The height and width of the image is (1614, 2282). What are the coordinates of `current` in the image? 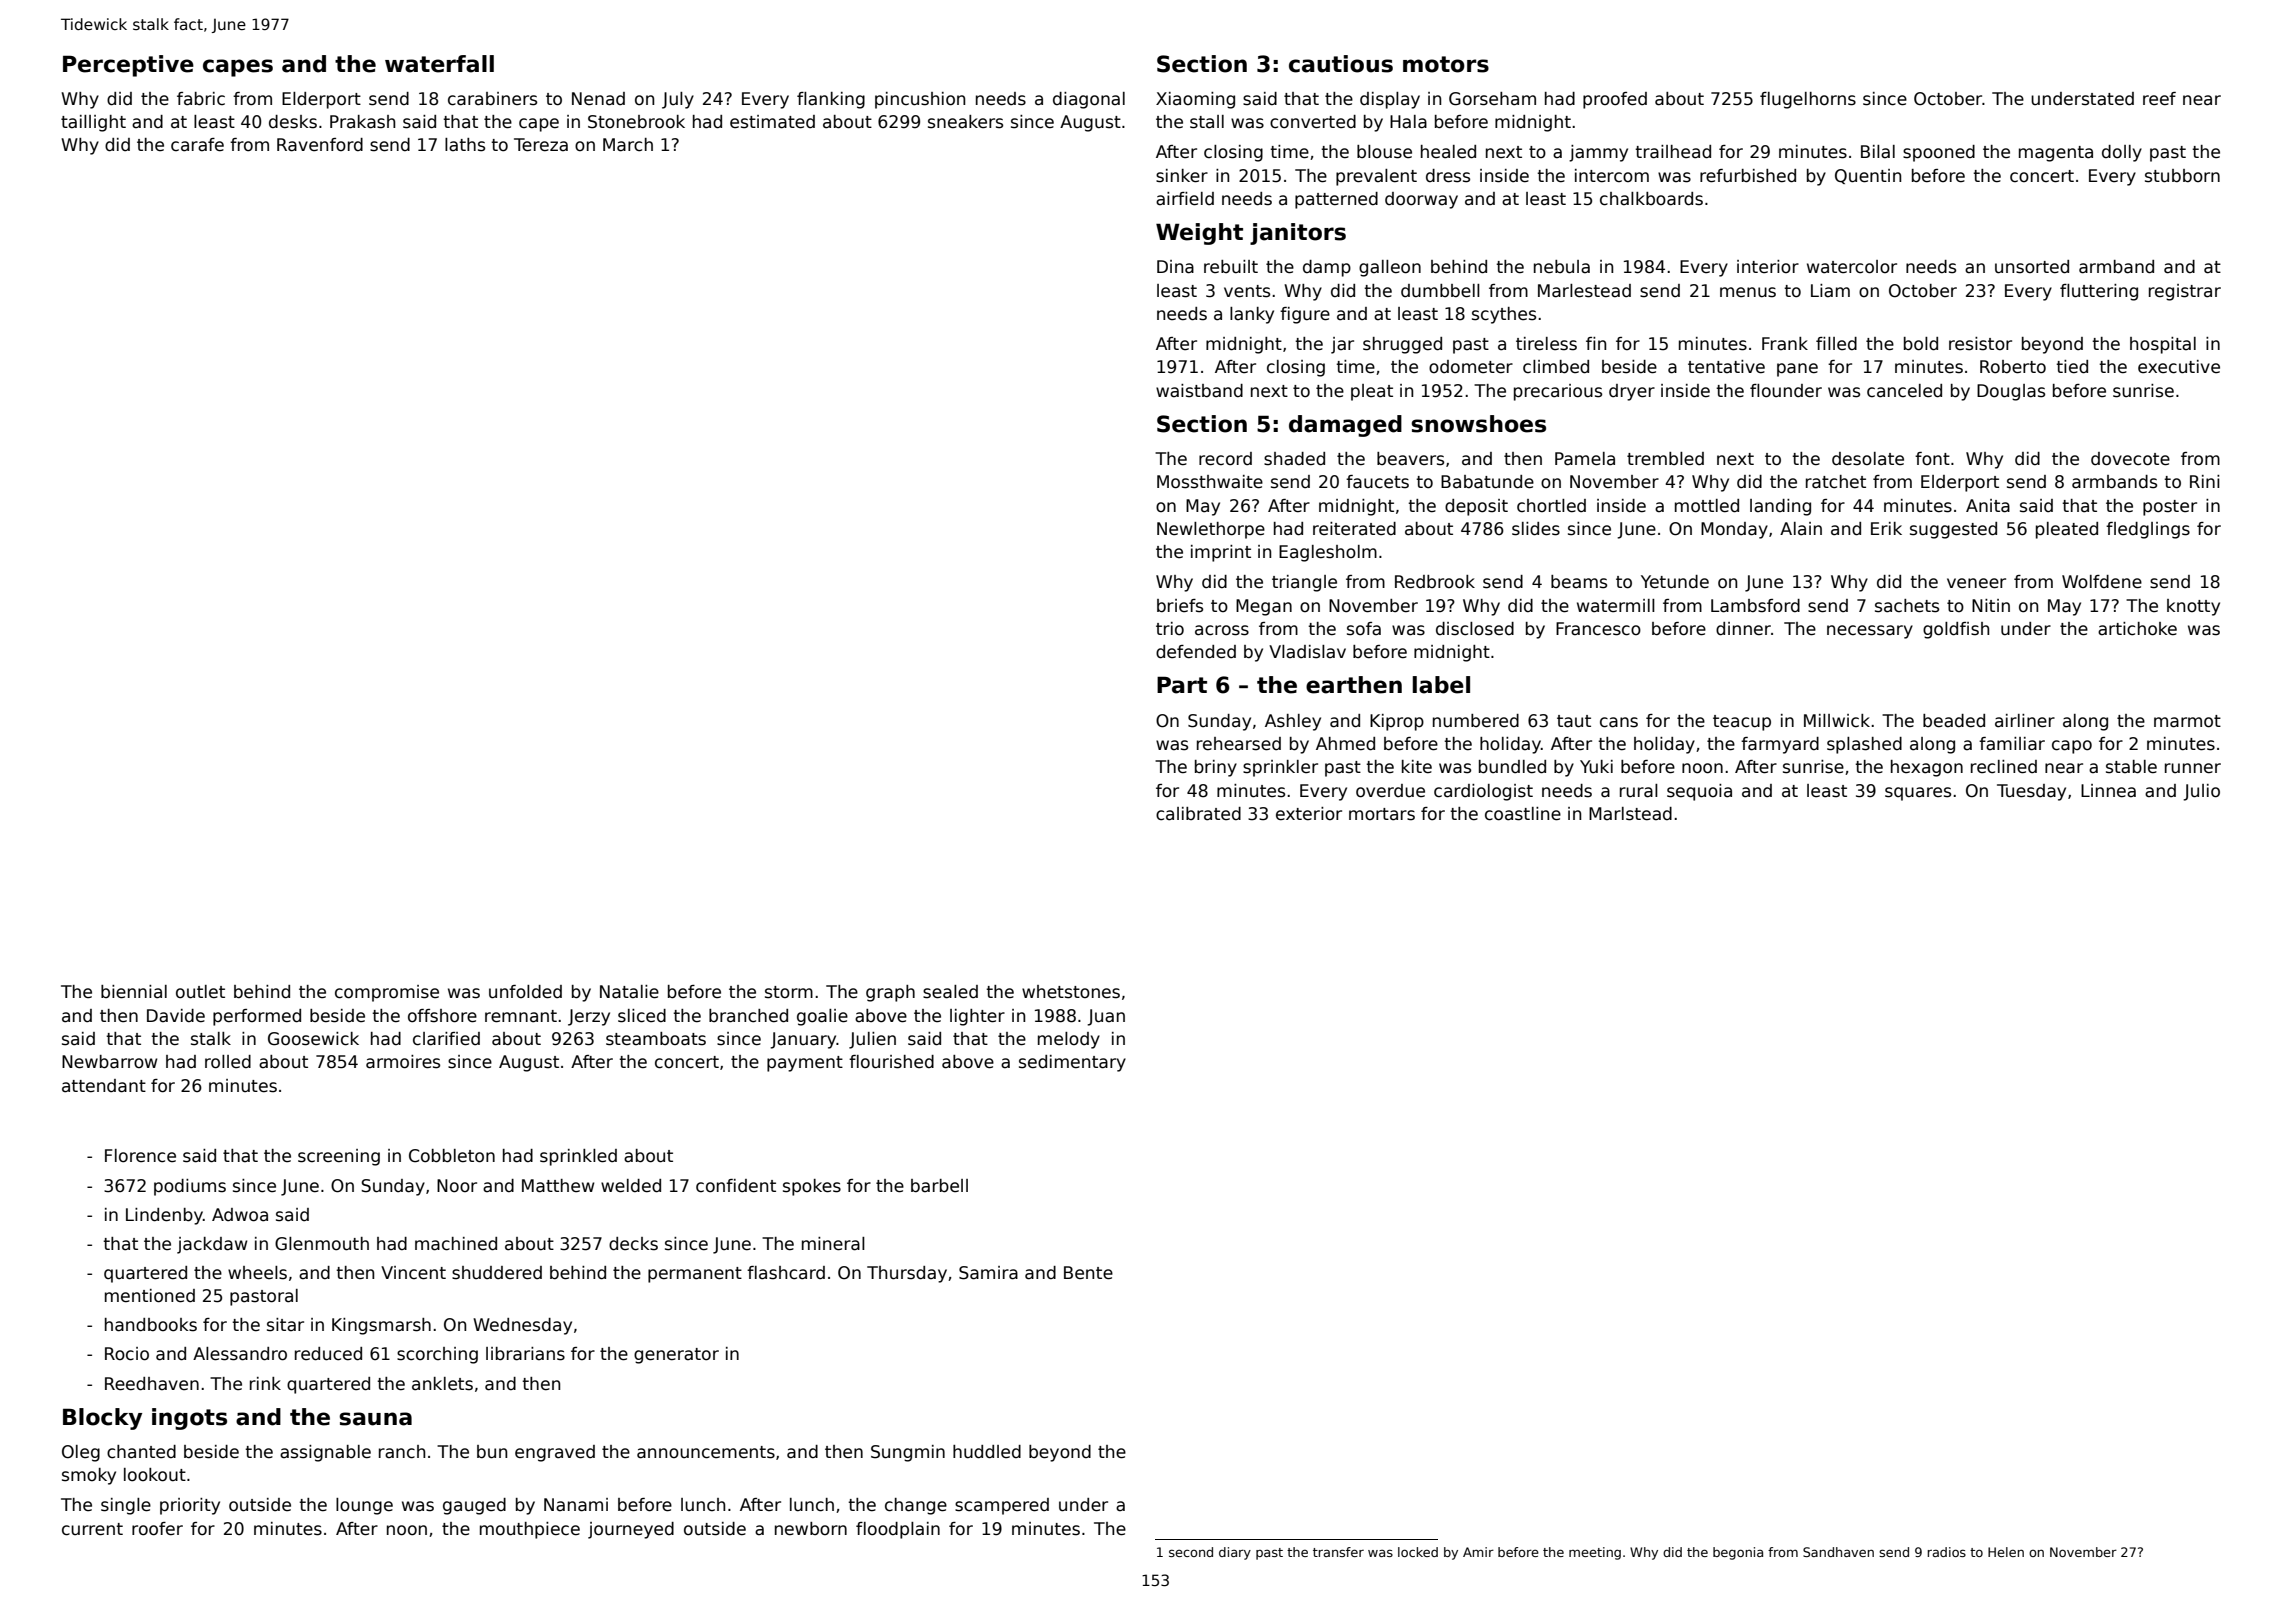 It's located at (92, 1529).
